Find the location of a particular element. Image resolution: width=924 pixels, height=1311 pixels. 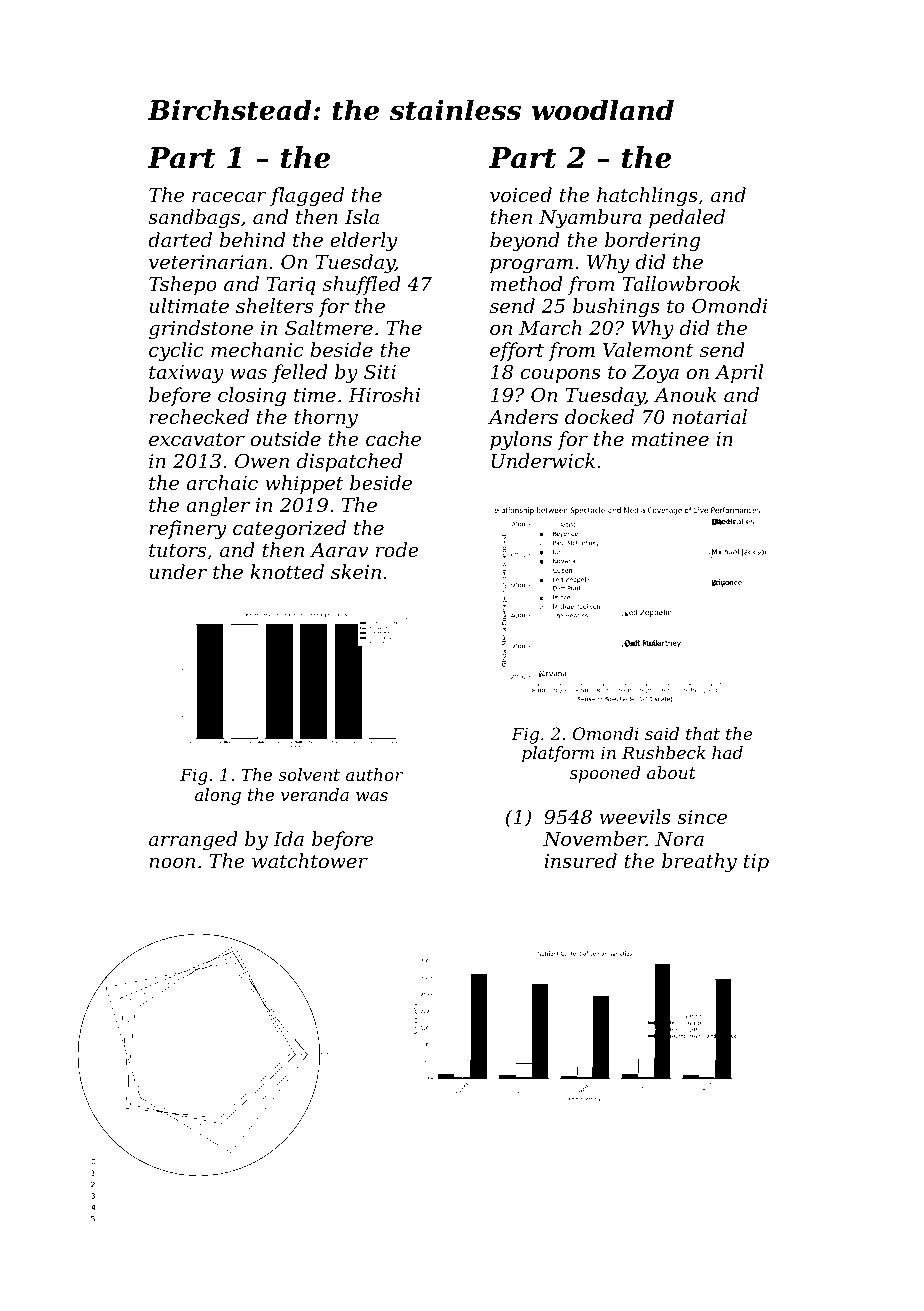

platform is located at coordinates (558, 754).
